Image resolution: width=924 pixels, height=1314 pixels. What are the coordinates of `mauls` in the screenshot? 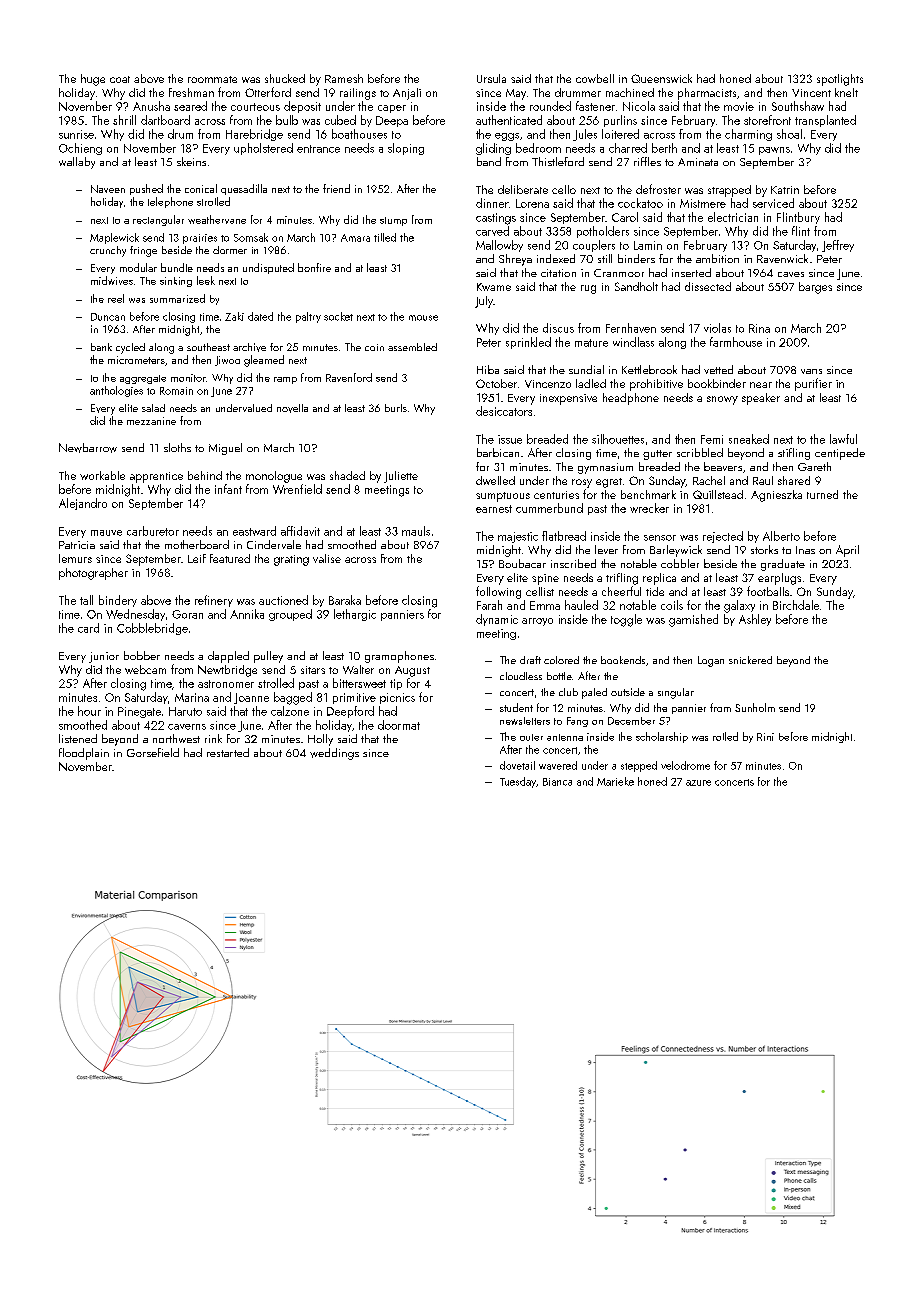 It's located at (416, 531).
